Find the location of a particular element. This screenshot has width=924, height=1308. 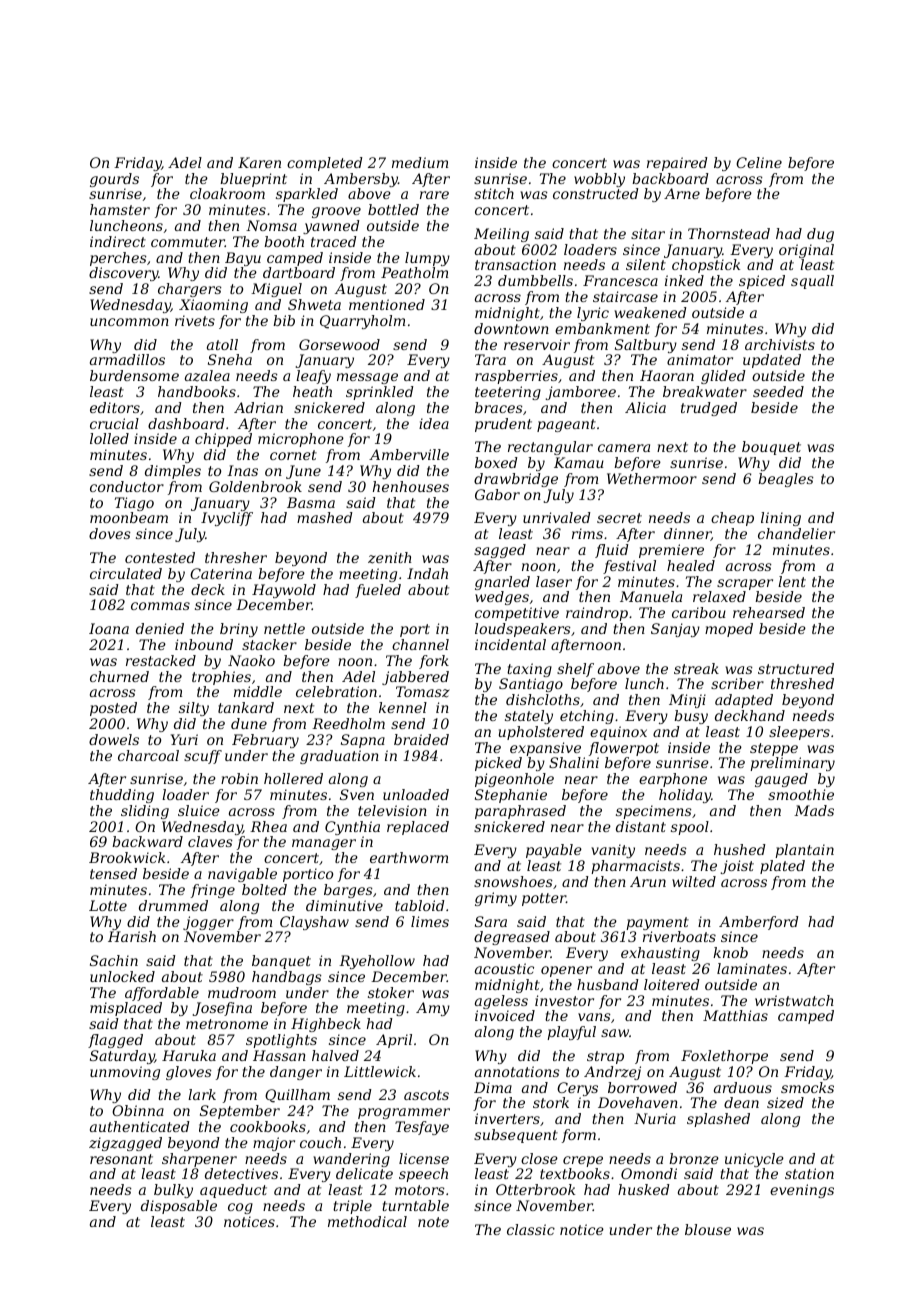

Karen is located at coordinates (259, 162).
